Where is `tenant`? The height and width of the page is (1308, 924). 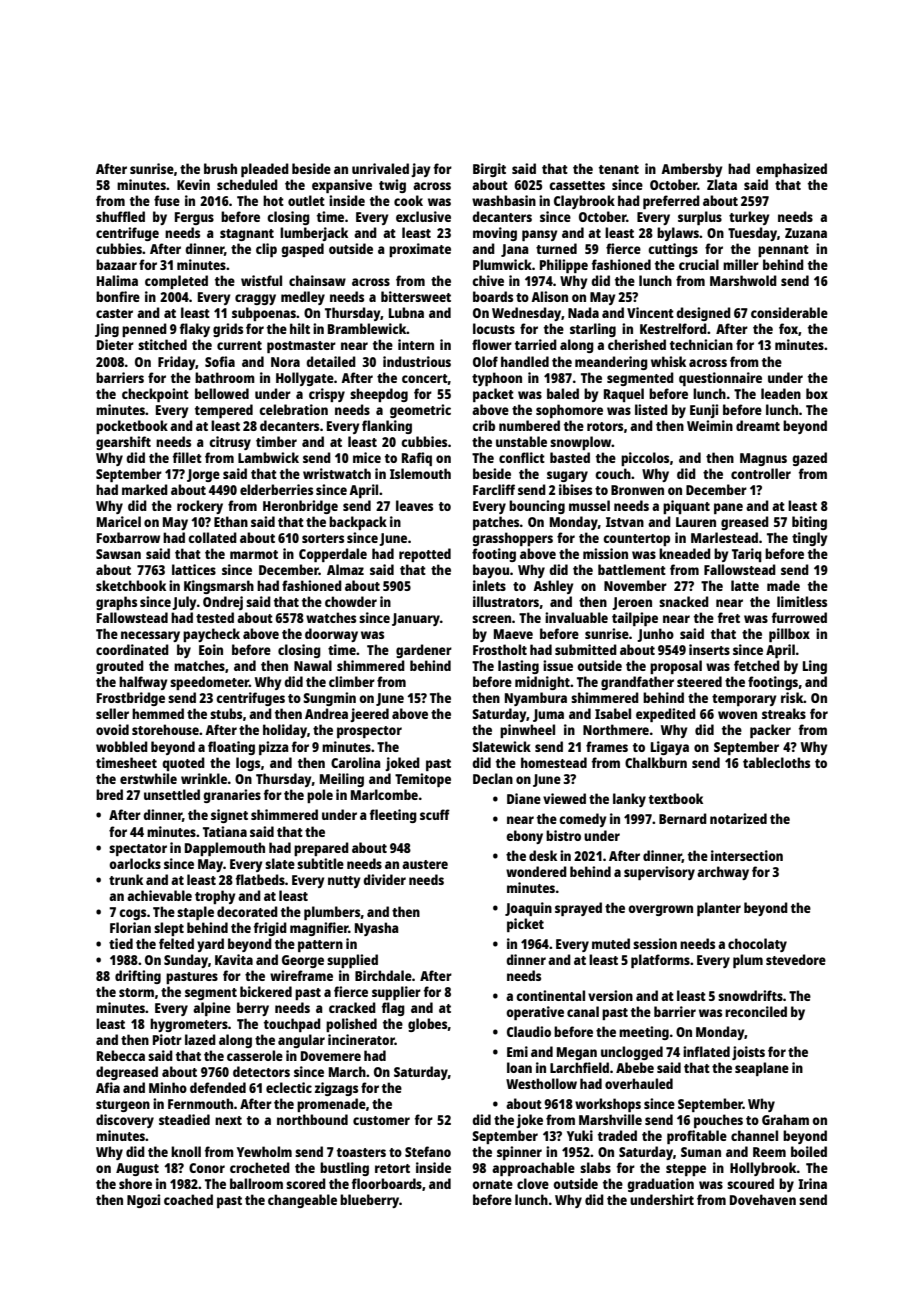 tenant is located at coordinates (619, 169).
